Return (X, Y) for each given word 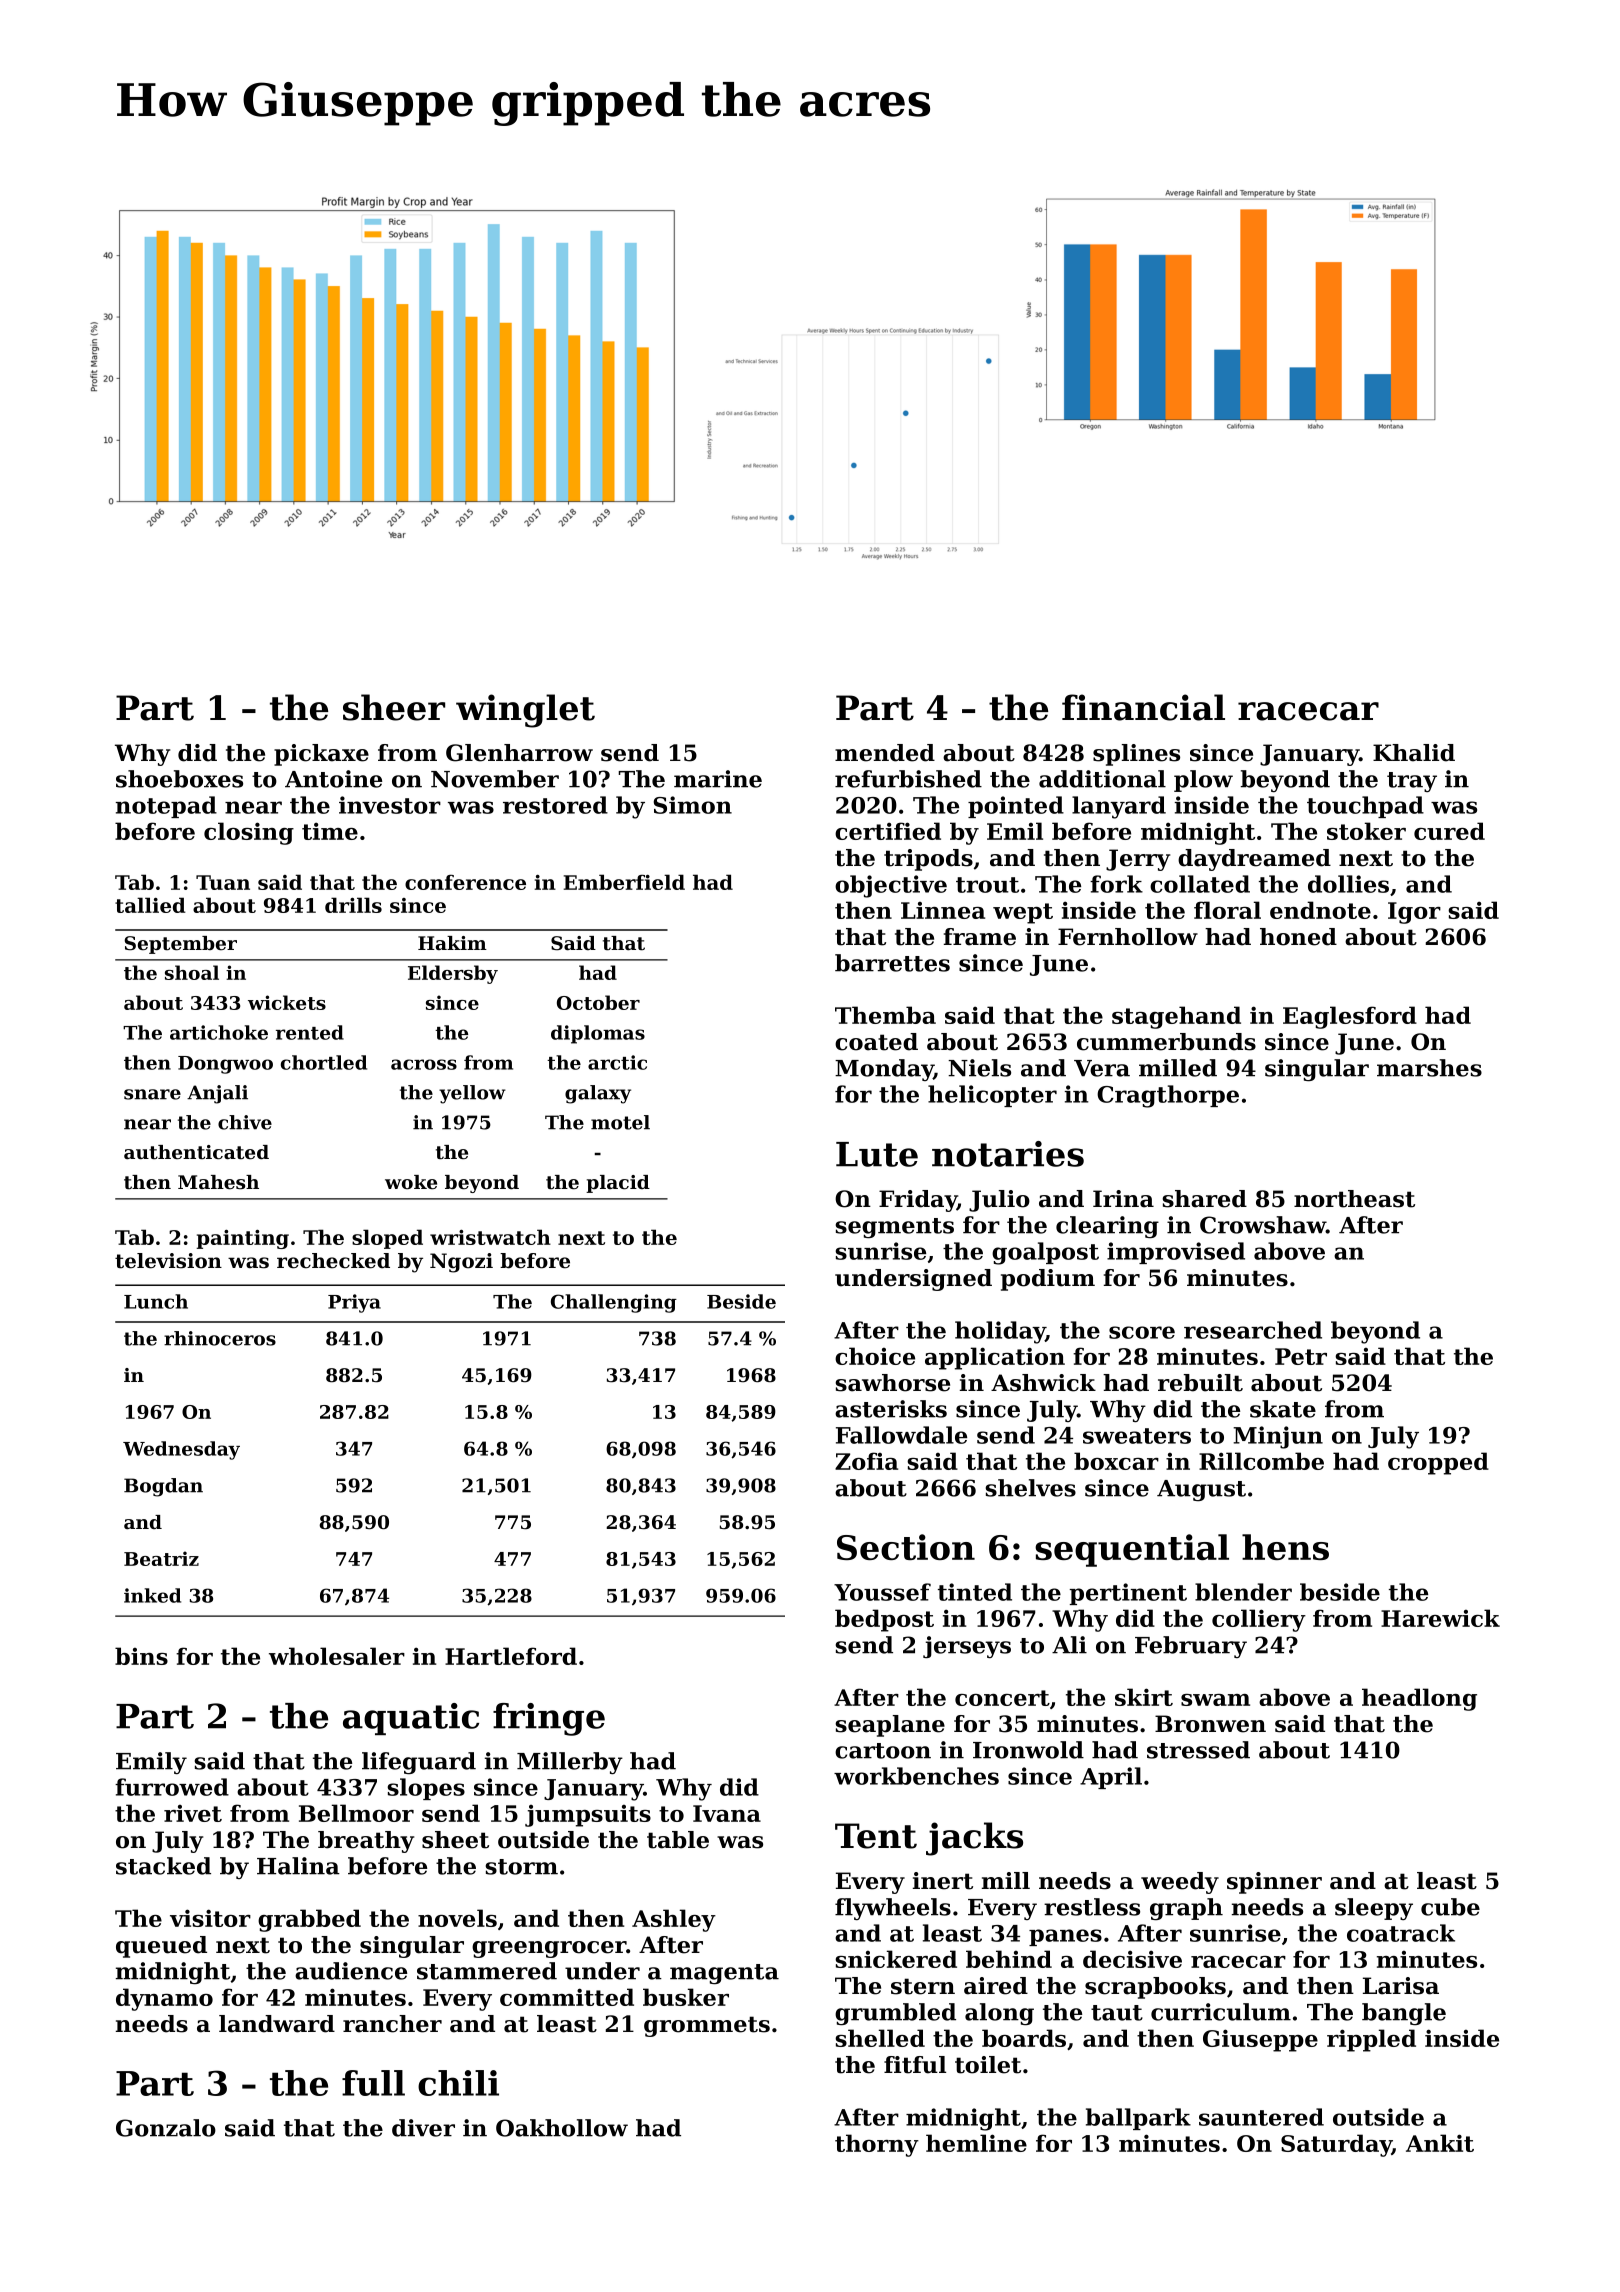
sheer (394, 707)
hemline (976, 2143)
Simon (693, 805)
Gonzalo (166, 2128)
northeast (1354, 1199)
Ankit (1440, 2143)
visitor (210, 1918)
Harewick (1440, 1618)
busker (686, 1997)
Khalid (1414, 753)
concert (1002, 1698)
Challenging (614, 1303)
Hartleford (511, 1656)
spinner (1274, 1883)
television (168, 1261)
